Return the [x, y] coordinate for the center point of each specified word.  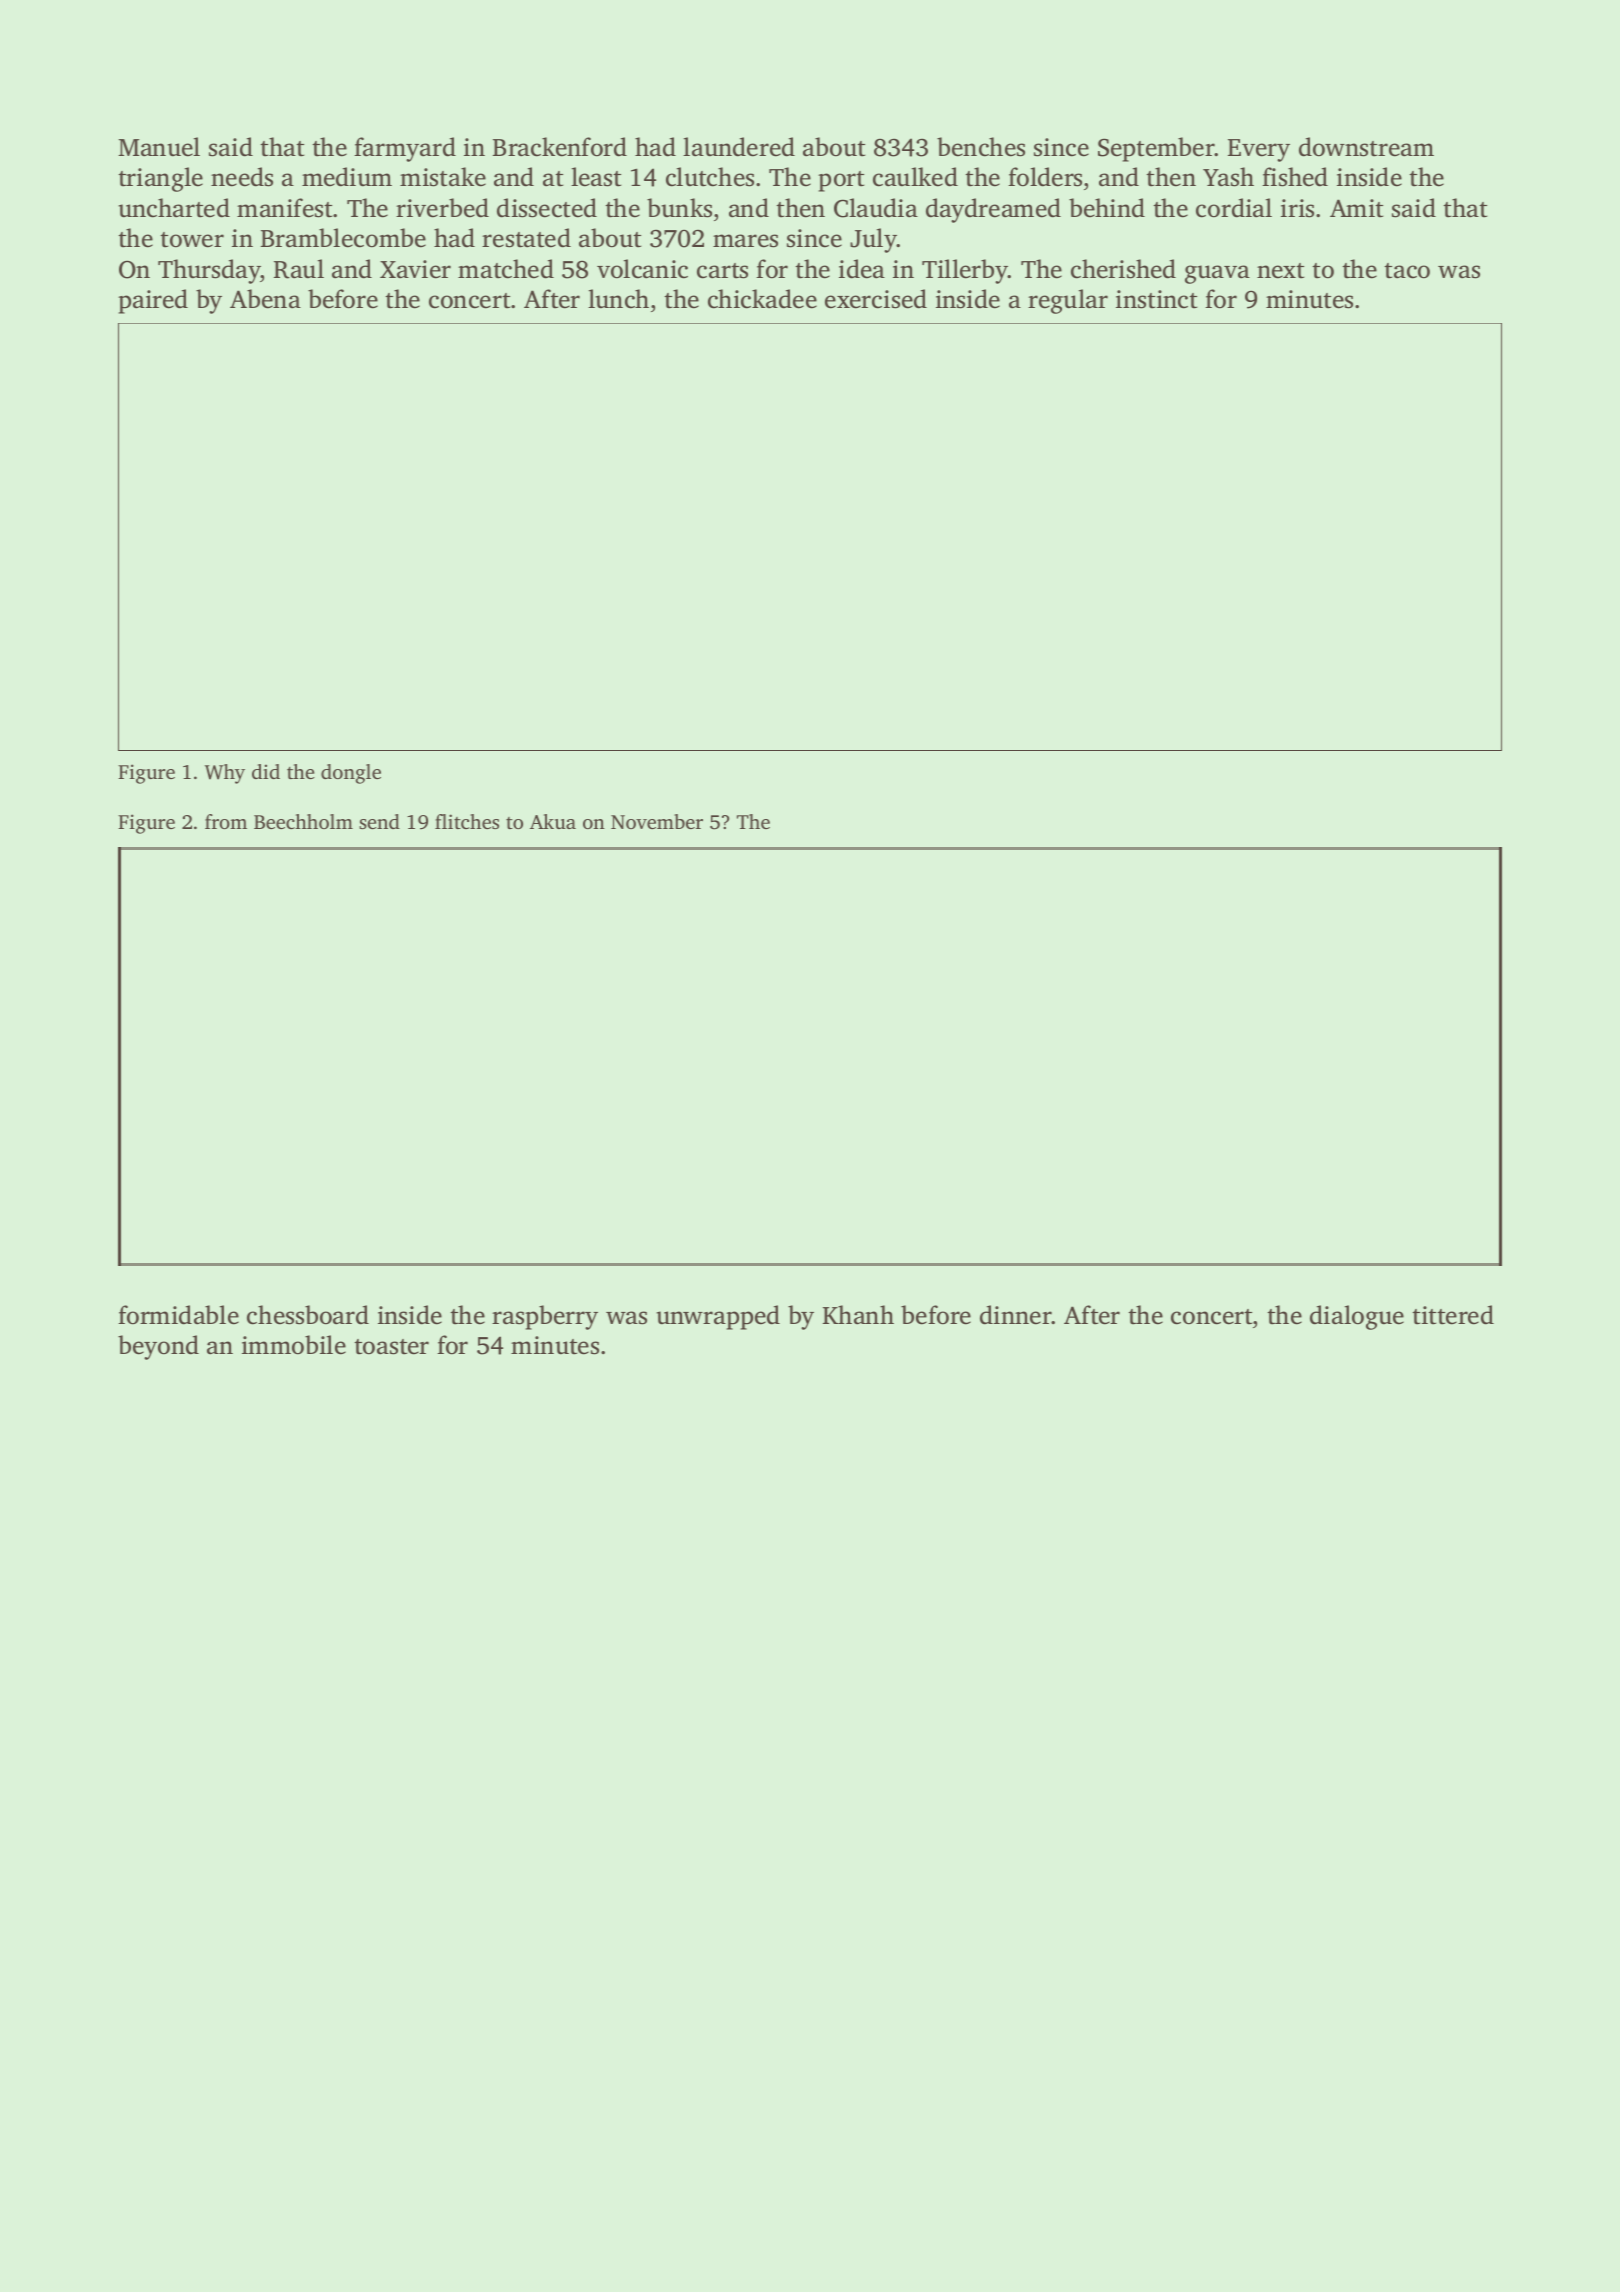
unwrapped [718, 1317]
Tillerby [965, 271]
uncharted [174, 208]
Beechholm [303, 821]
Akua [553, 821]
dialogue [1357, 1317]
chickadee [762, 299]
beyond [158, 1347]
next [1280, 271]
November [657, 821]
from [226, 821]
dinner [1016, 1315]
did [266, 771]
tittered [1453, 1315]
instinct [1156, 299]
